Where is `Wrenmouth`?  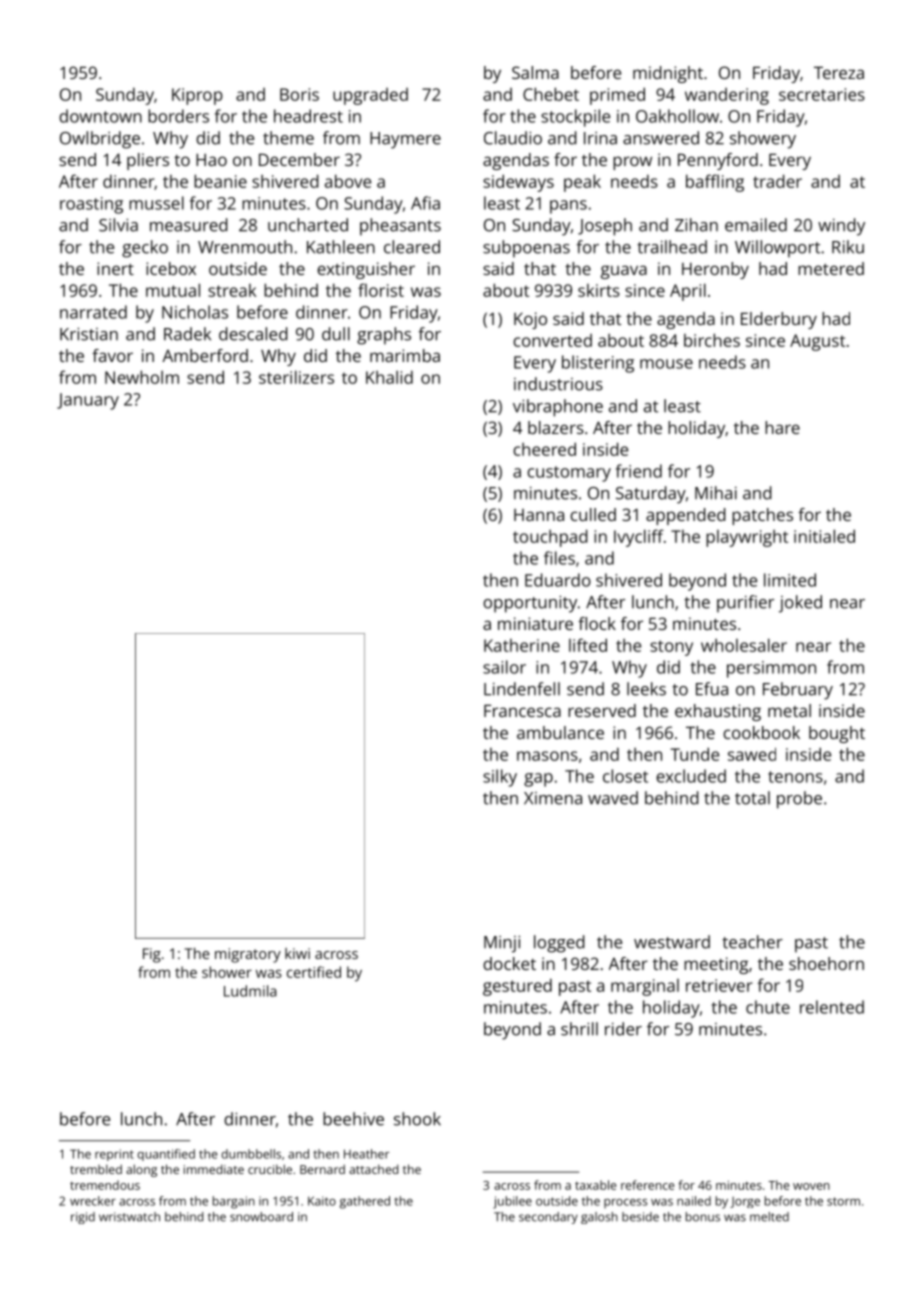 Wrenmouth is located at coordinates (245, 247).
